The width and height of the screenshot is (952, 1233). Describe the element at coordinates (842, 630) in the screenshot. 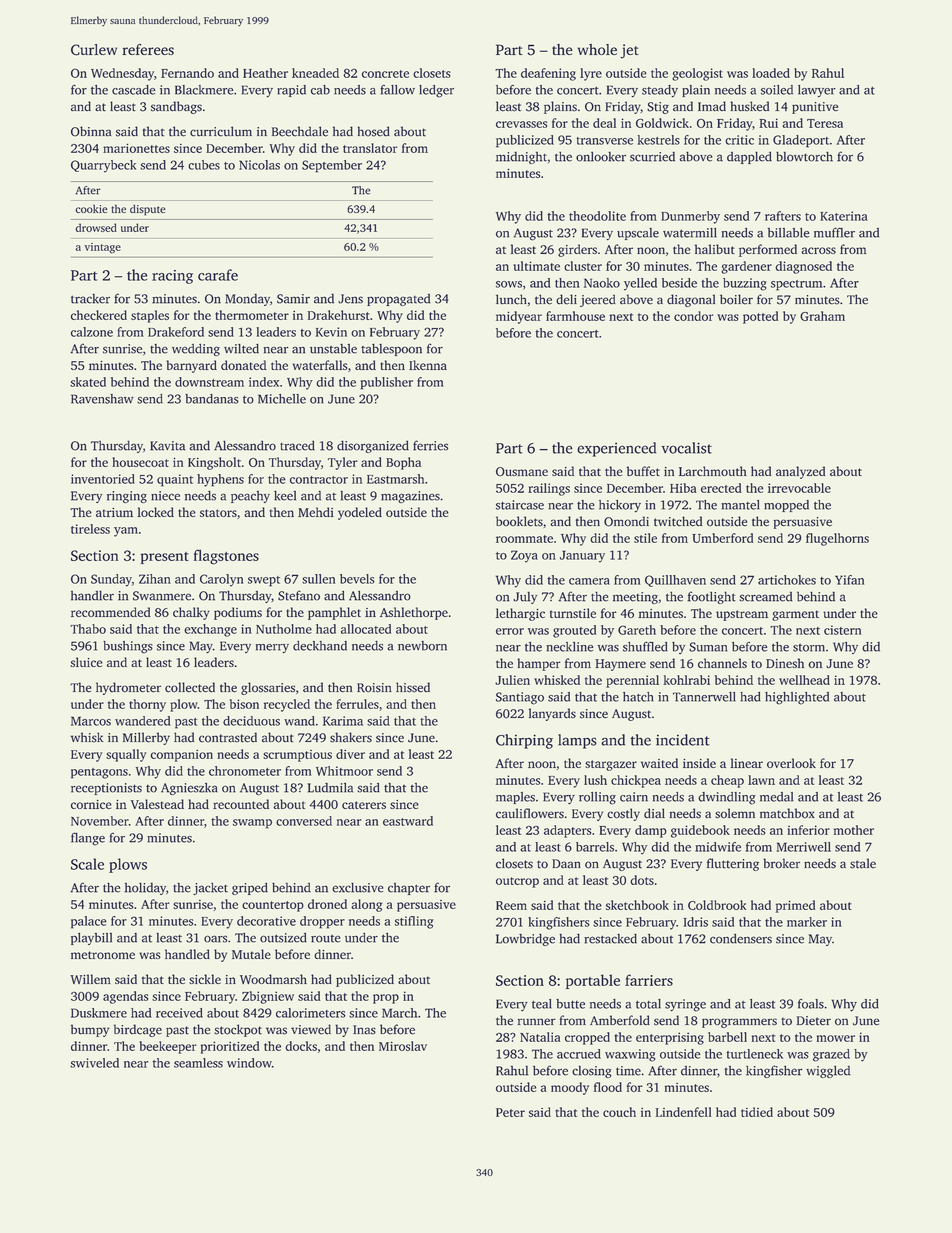

I see `cistern` at that location.
